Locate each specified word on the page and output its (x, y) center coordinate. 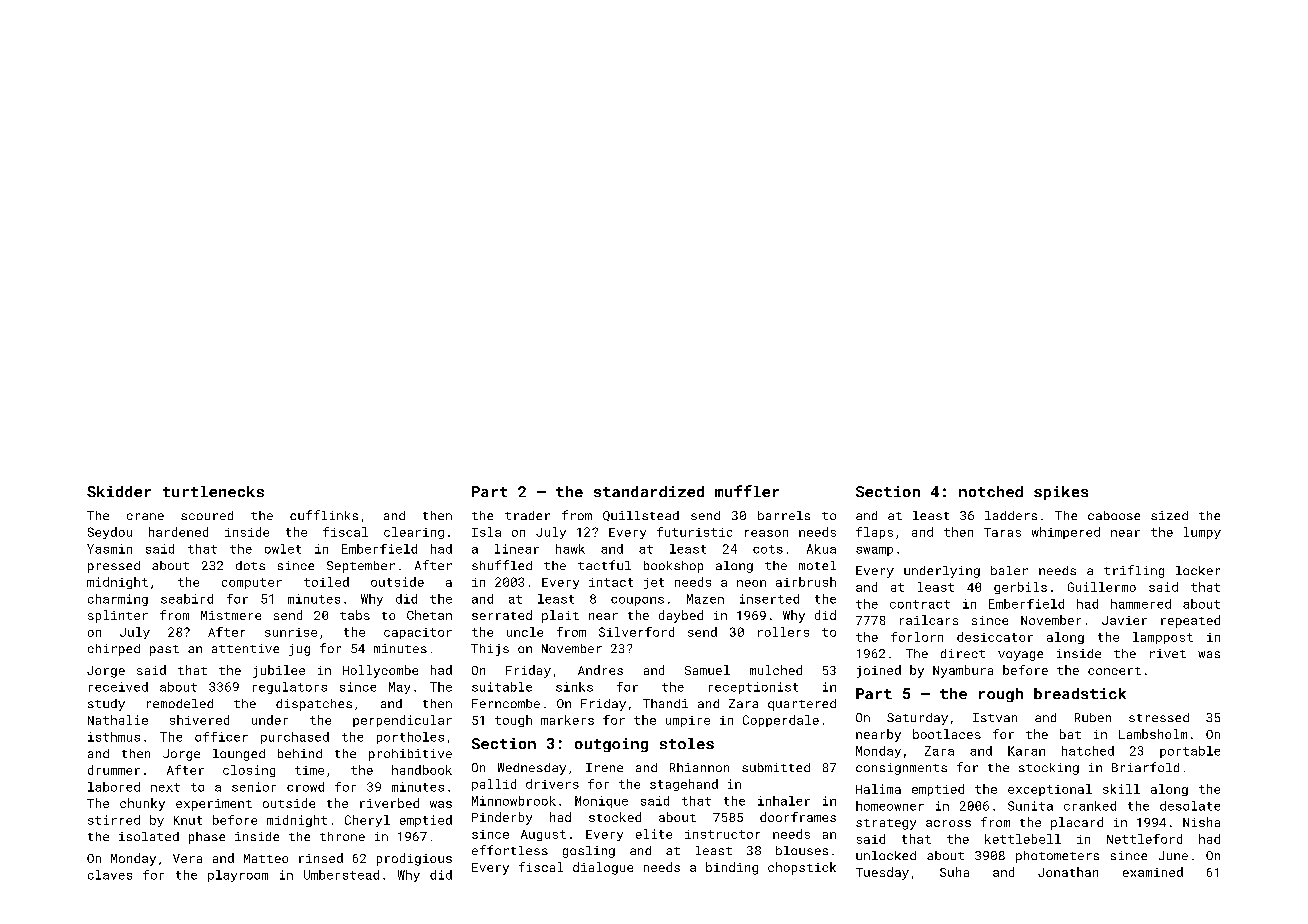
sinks (574, 687)
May (399, 688)
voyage (1020, 656)
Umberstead (341, 875)
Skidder (119, 491)
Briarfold (1145, 767)
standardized (649, 491)
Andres (600, 670)
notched (991, 491)
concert (1114, 671)
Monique (601, 802)
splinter (118, 616)
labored (114, 787)
